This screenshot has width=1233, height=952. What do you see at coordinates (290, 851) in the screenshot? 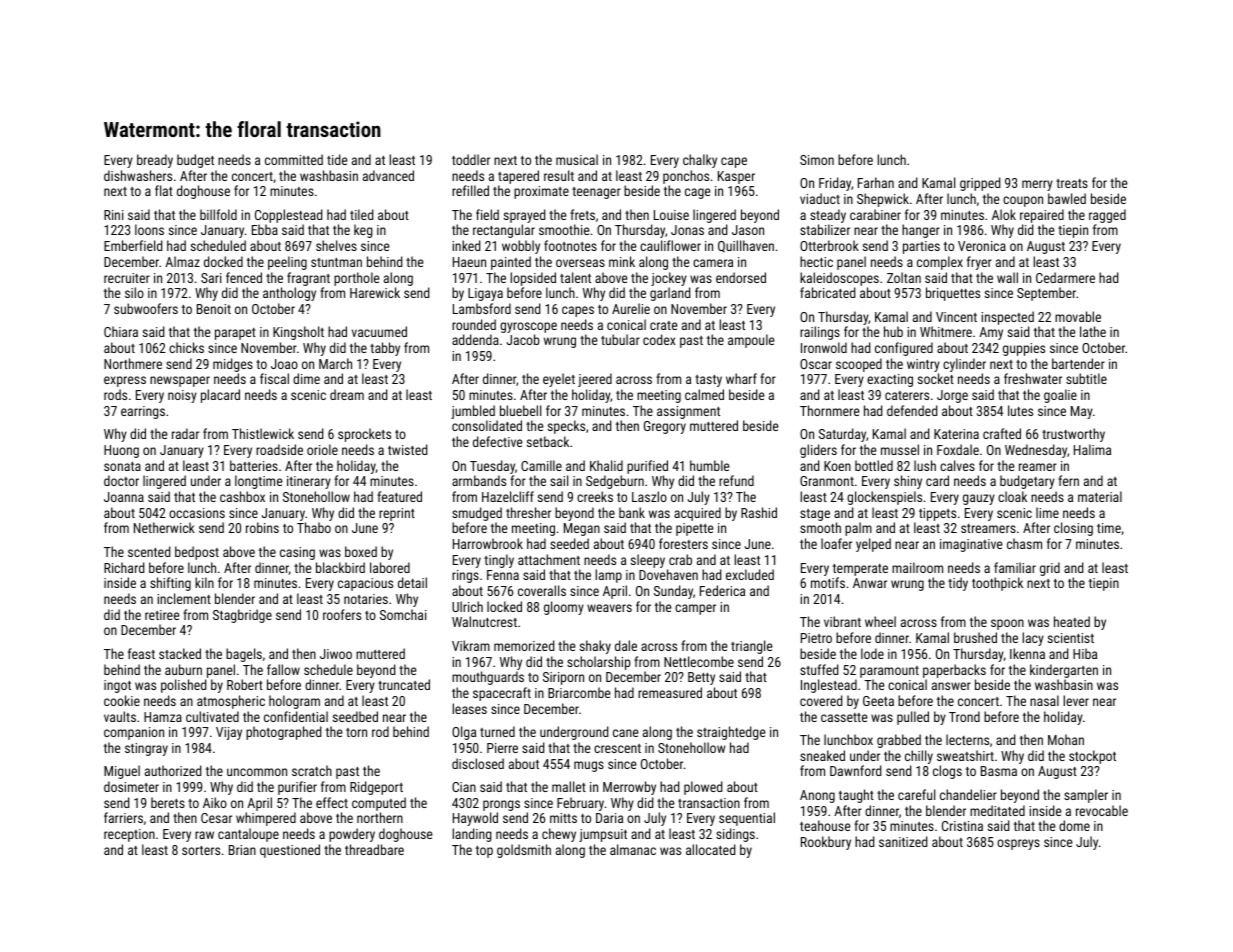
I see `questioned` at bounding box center [290, 851].
